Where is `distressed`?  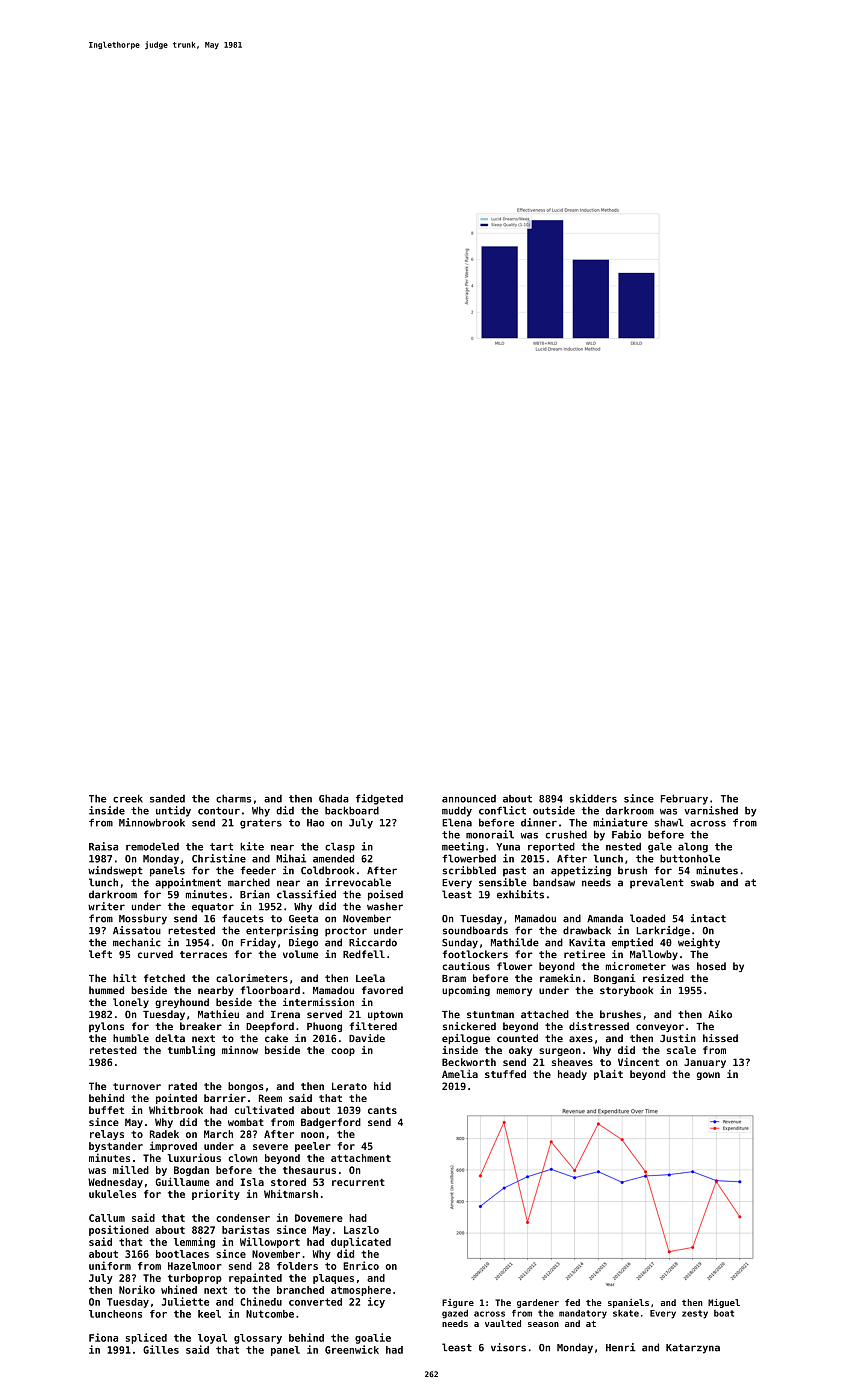
distressed is located at coordinates (599, 1026).
